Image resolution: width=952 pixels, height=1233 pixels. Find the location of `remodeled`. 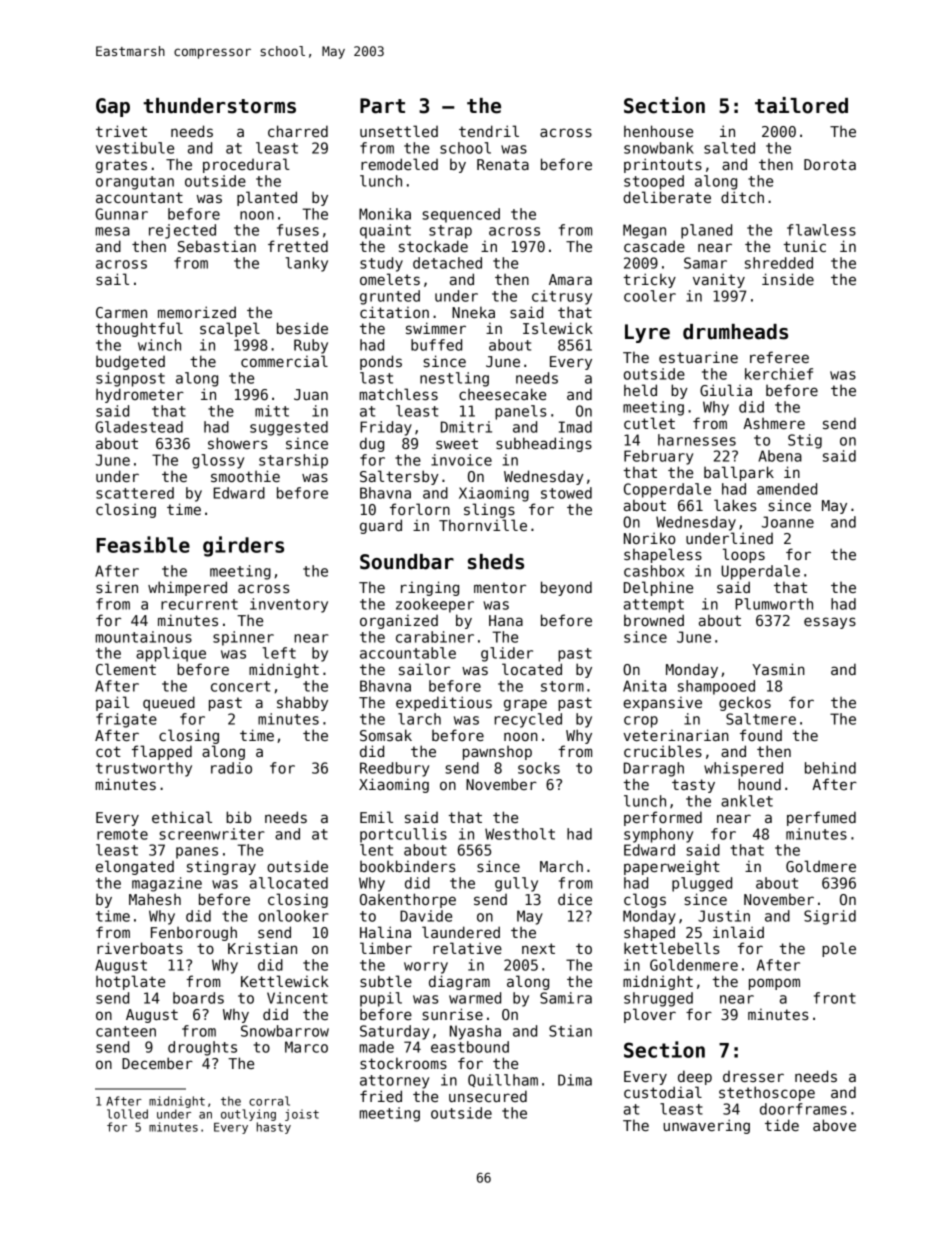

remodeled is located at coordinates (399, 164).
